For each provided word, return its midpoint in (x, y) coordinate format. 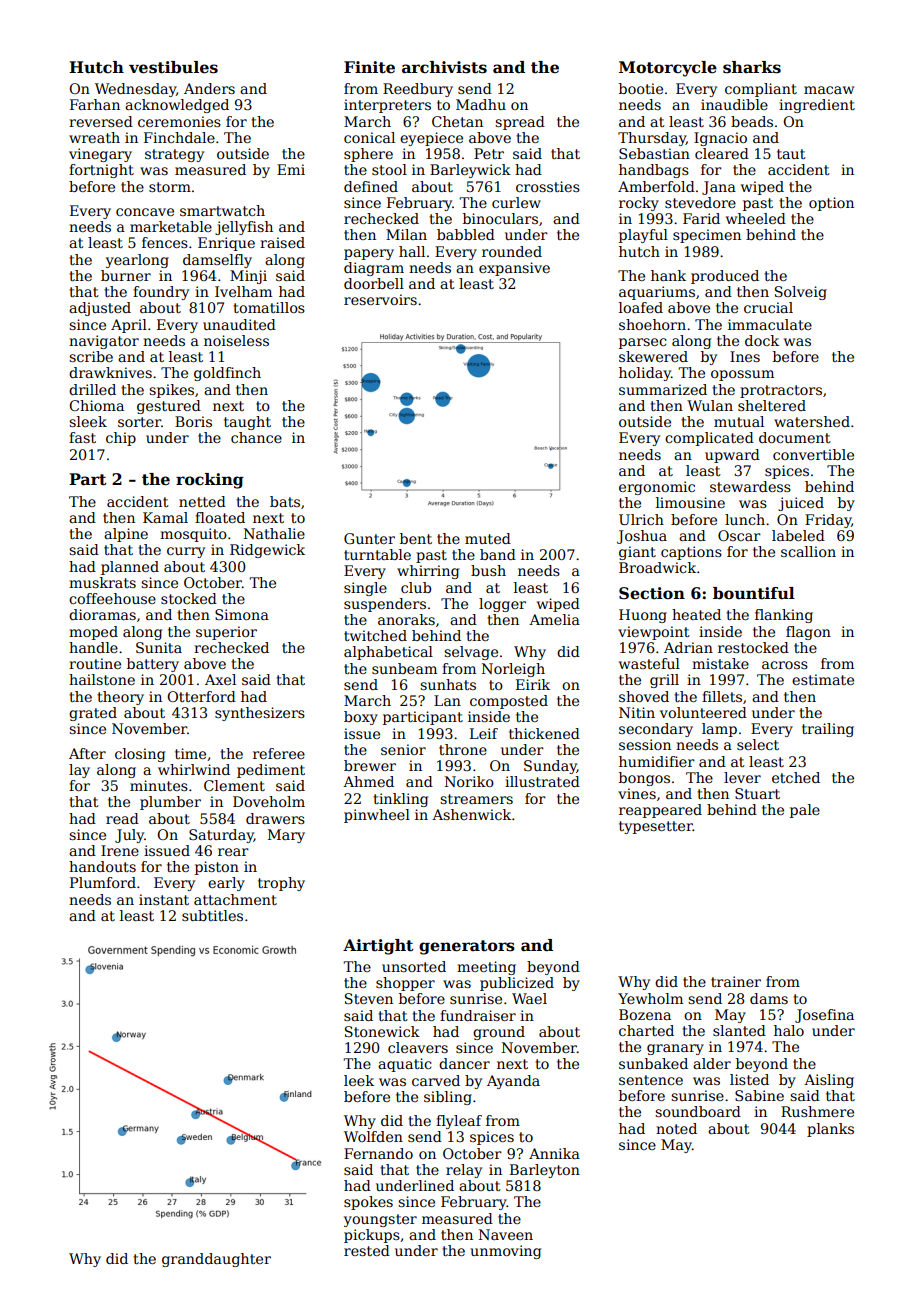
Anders (209, 88)
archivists (444, 67)
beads (752, 121)
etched (796, 777)
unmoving (505, 1252)
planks (830, 1130)
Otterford (201, 696)
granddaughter (216, 1260)
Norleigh (513, 670)
